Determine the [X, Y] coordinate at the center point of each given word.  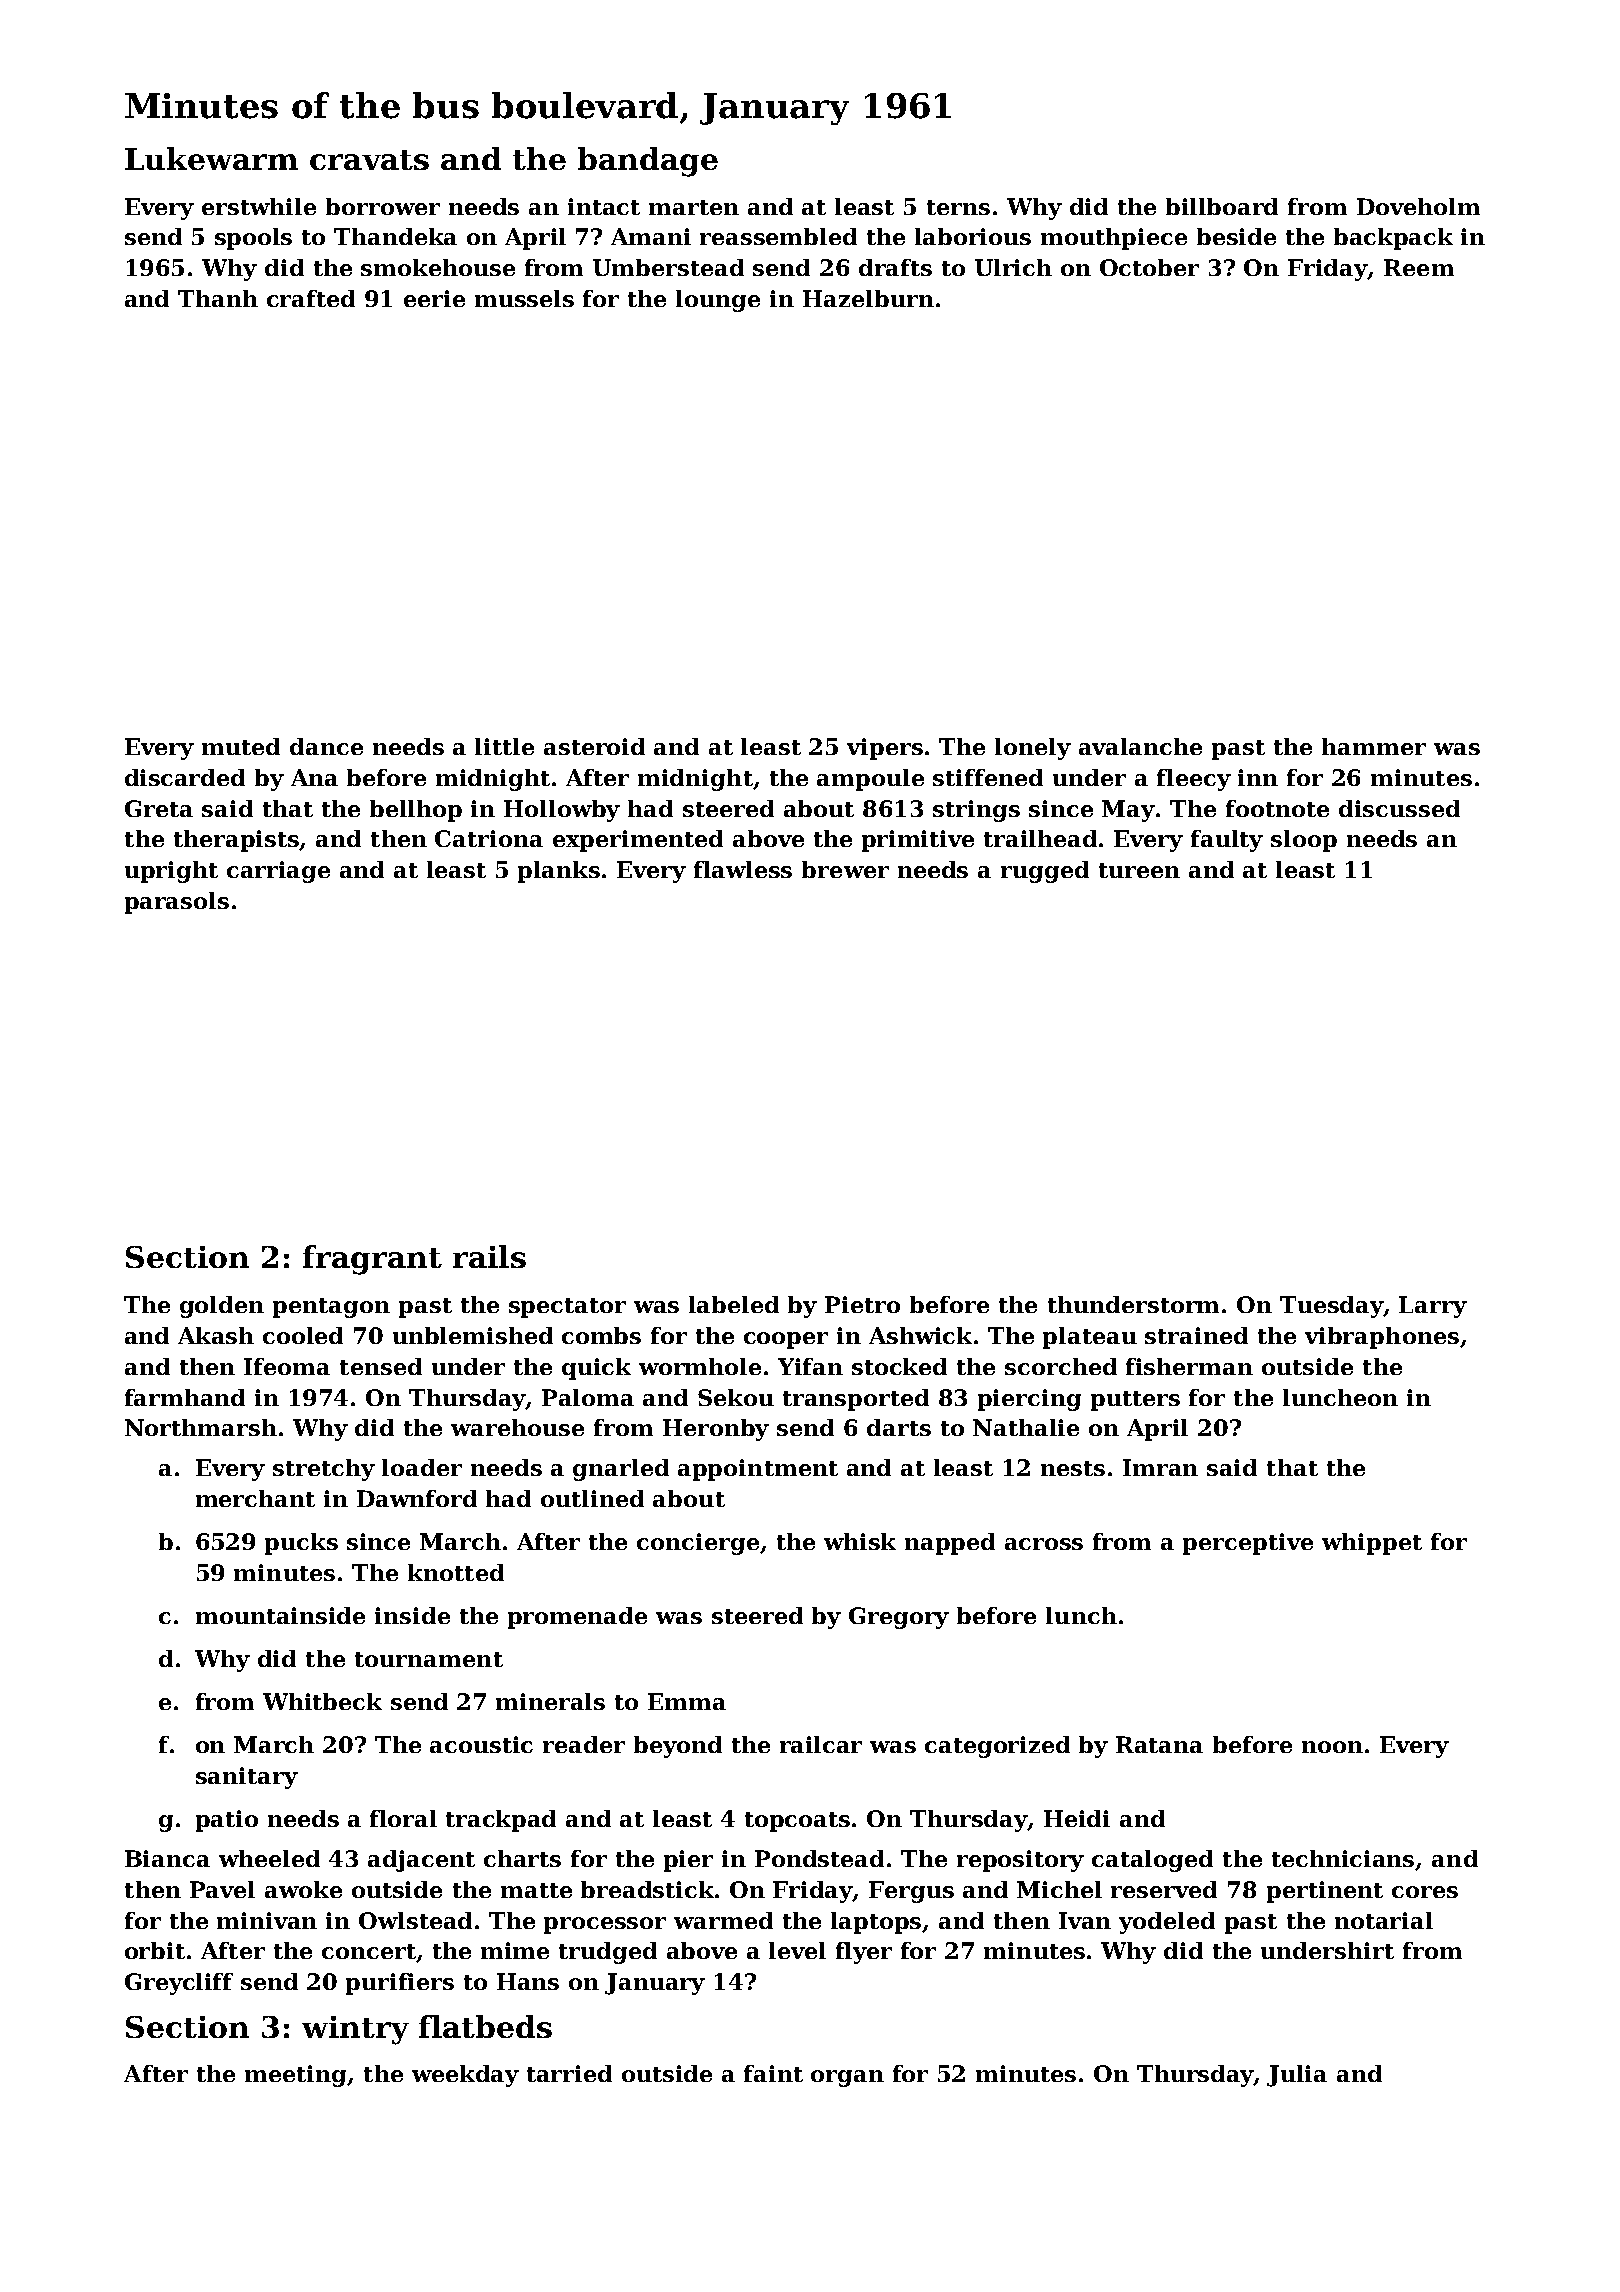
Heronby [716, 1430]
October [1149, 267]
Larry [1433, 1307]
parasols [177, 903]
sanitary [247, 1778]
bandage [648, 162]
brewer [845, 869]
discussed [1399, 808]
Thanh [218, 298]
